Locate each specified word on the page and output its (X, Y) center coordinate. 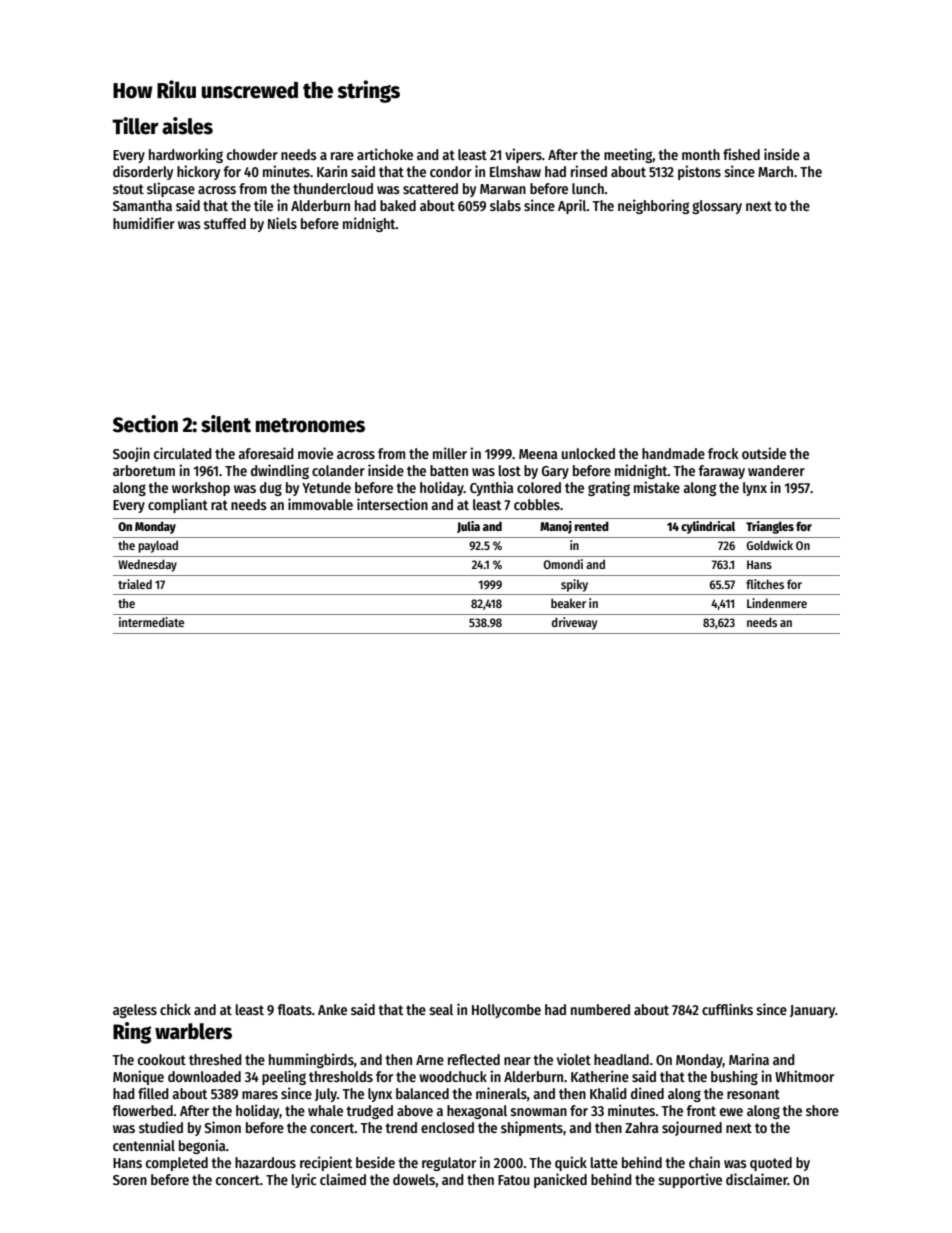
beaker (568, 603)
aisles (187, 126)
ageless (135, 1011)
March (775, 171)
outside (764, 453)
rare (342, 156)
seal (441, 1009)
